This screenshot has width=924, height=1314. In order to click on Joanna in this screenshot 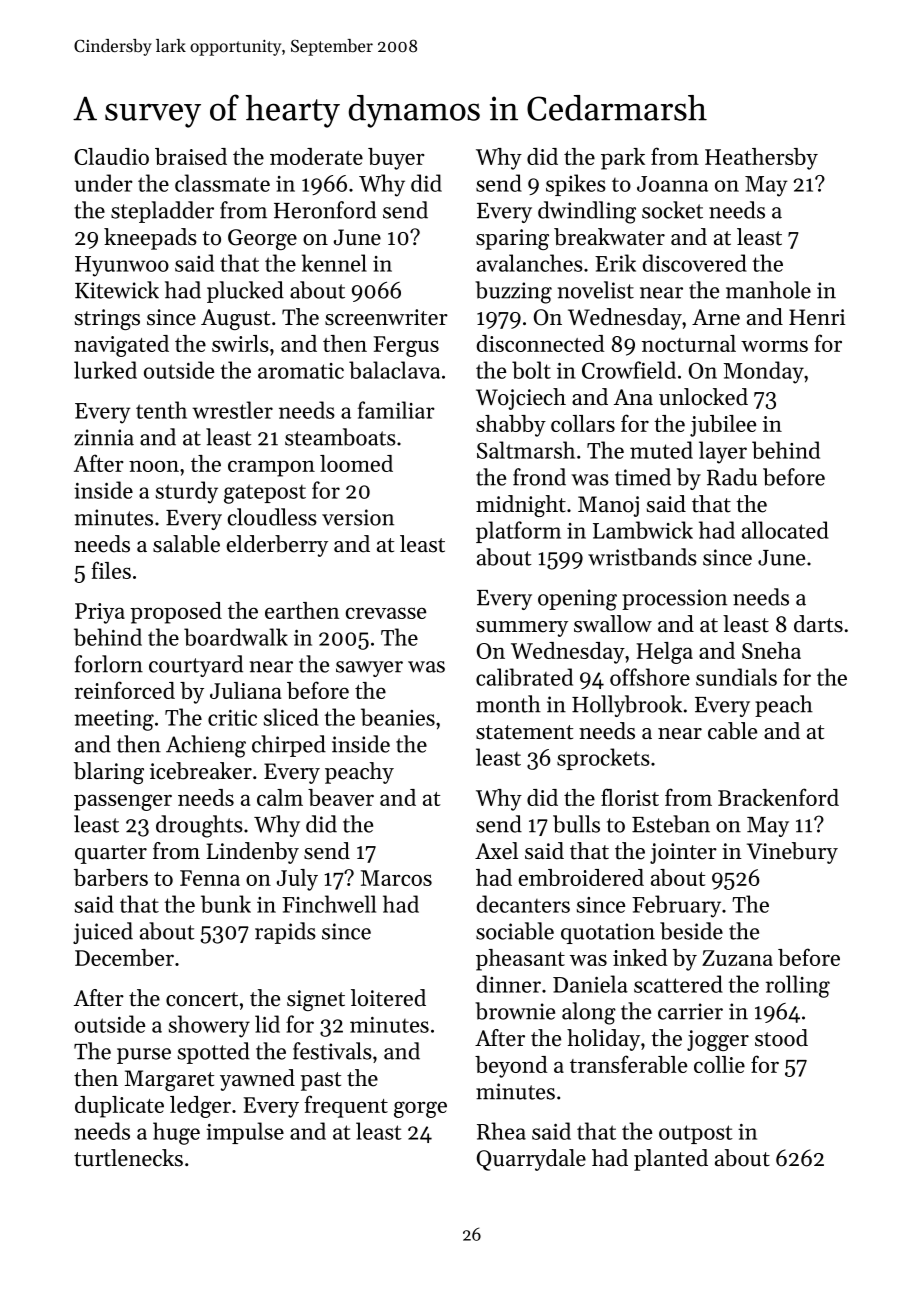, I will do `click(672, 184)`.
